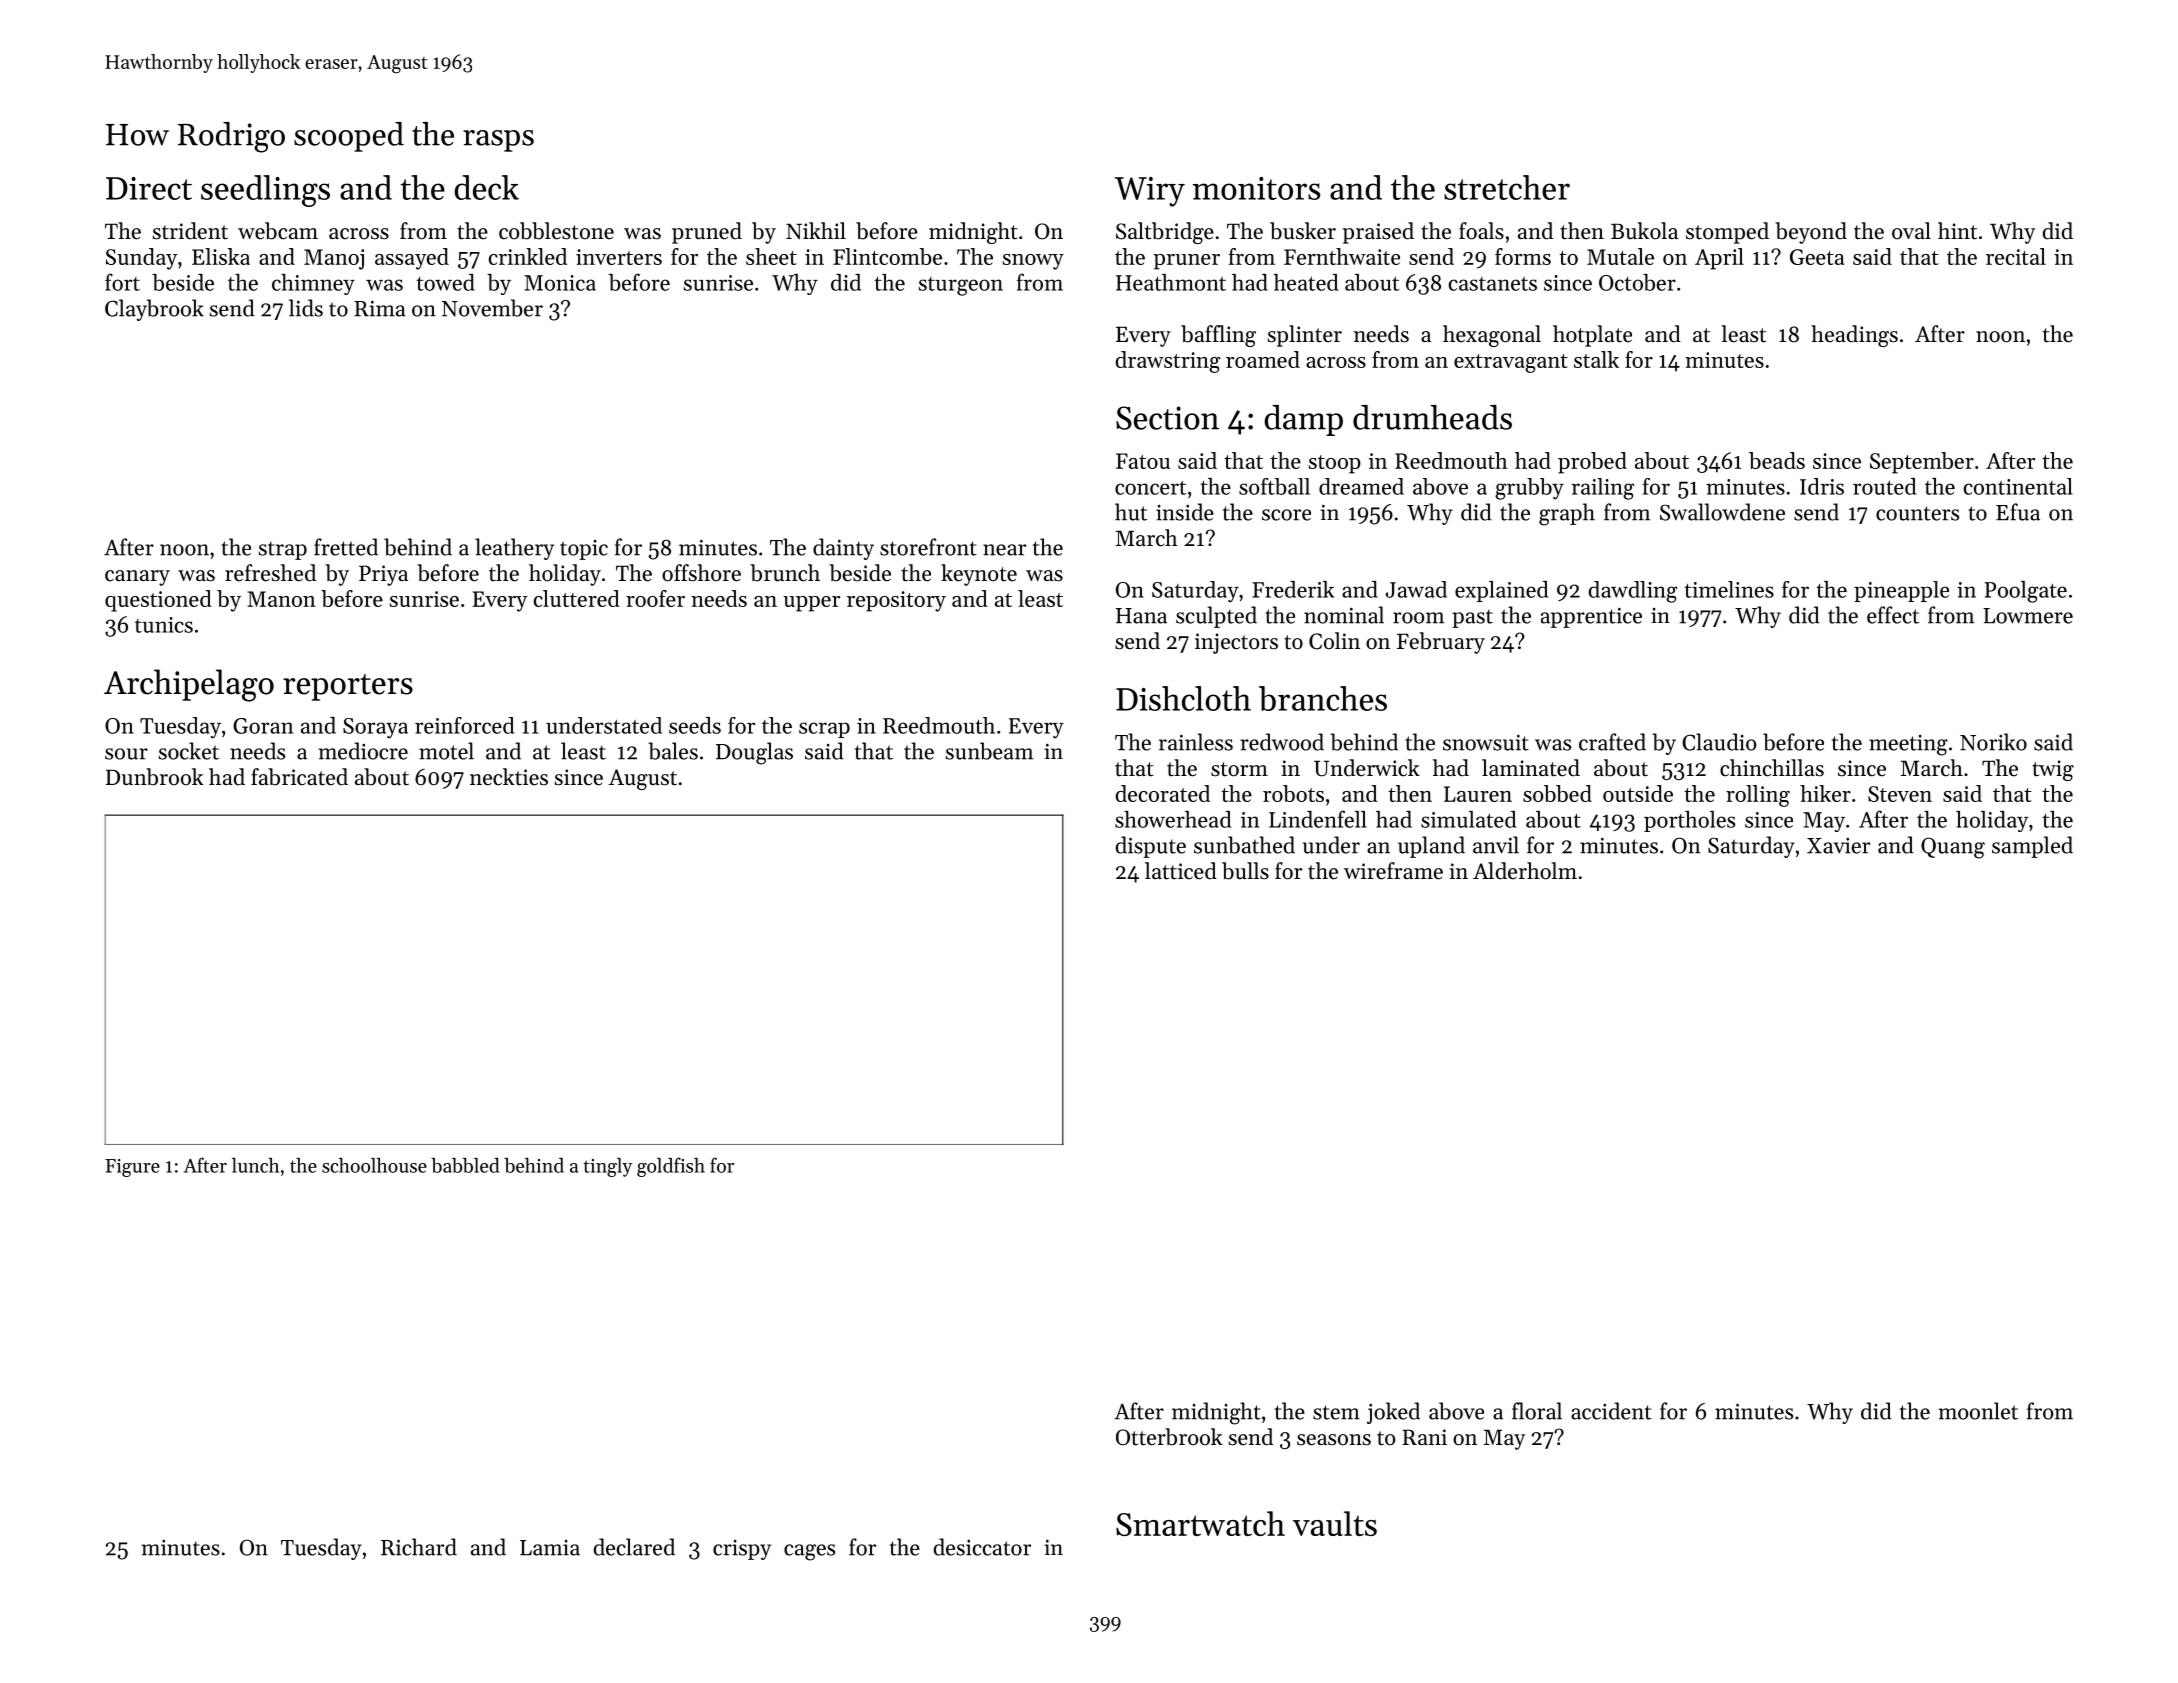  What do you see at coordinates (1957, 231) in the image?
I see `hint` at bounding box center [1957, 231].
